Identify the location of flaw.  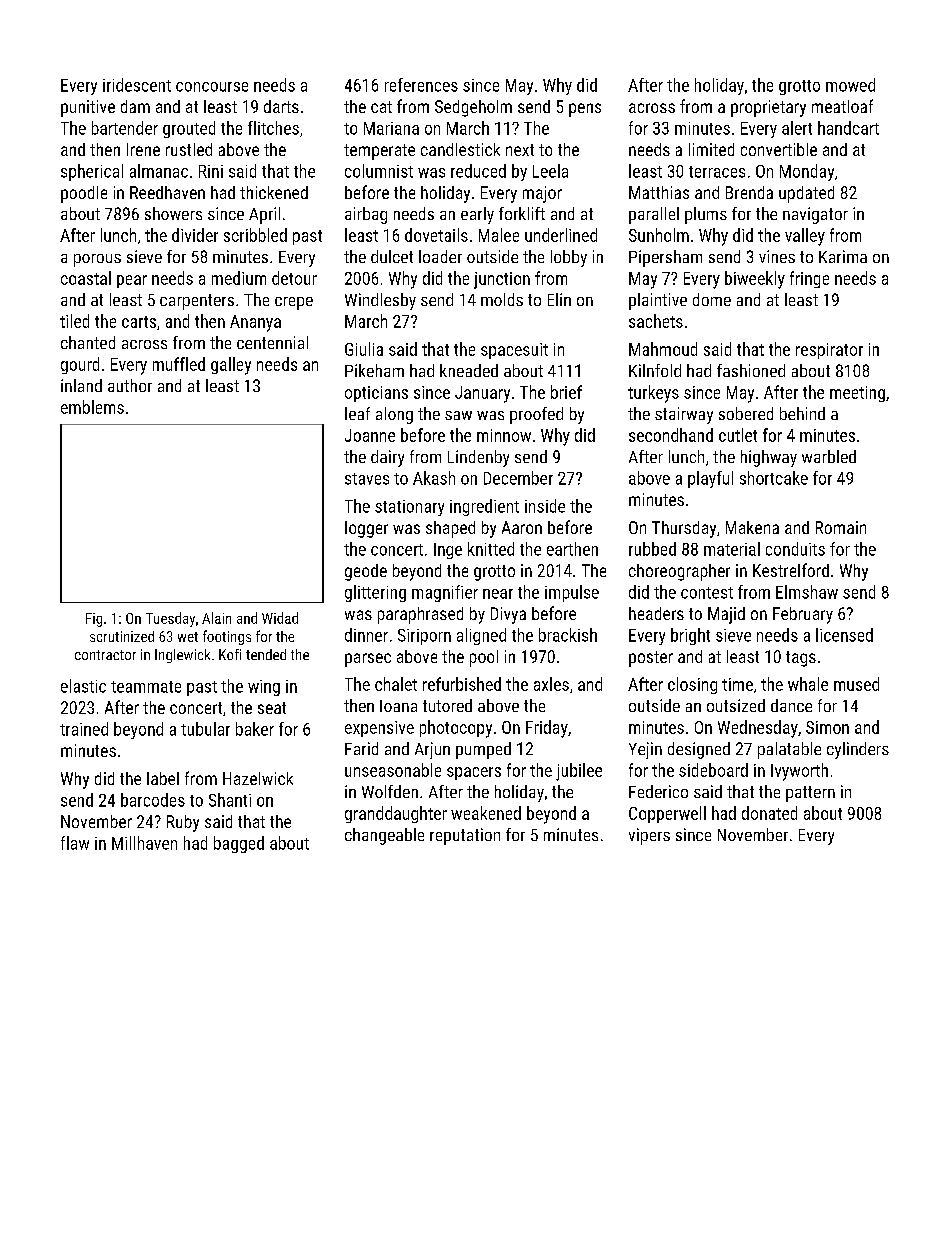
(75, 843).
